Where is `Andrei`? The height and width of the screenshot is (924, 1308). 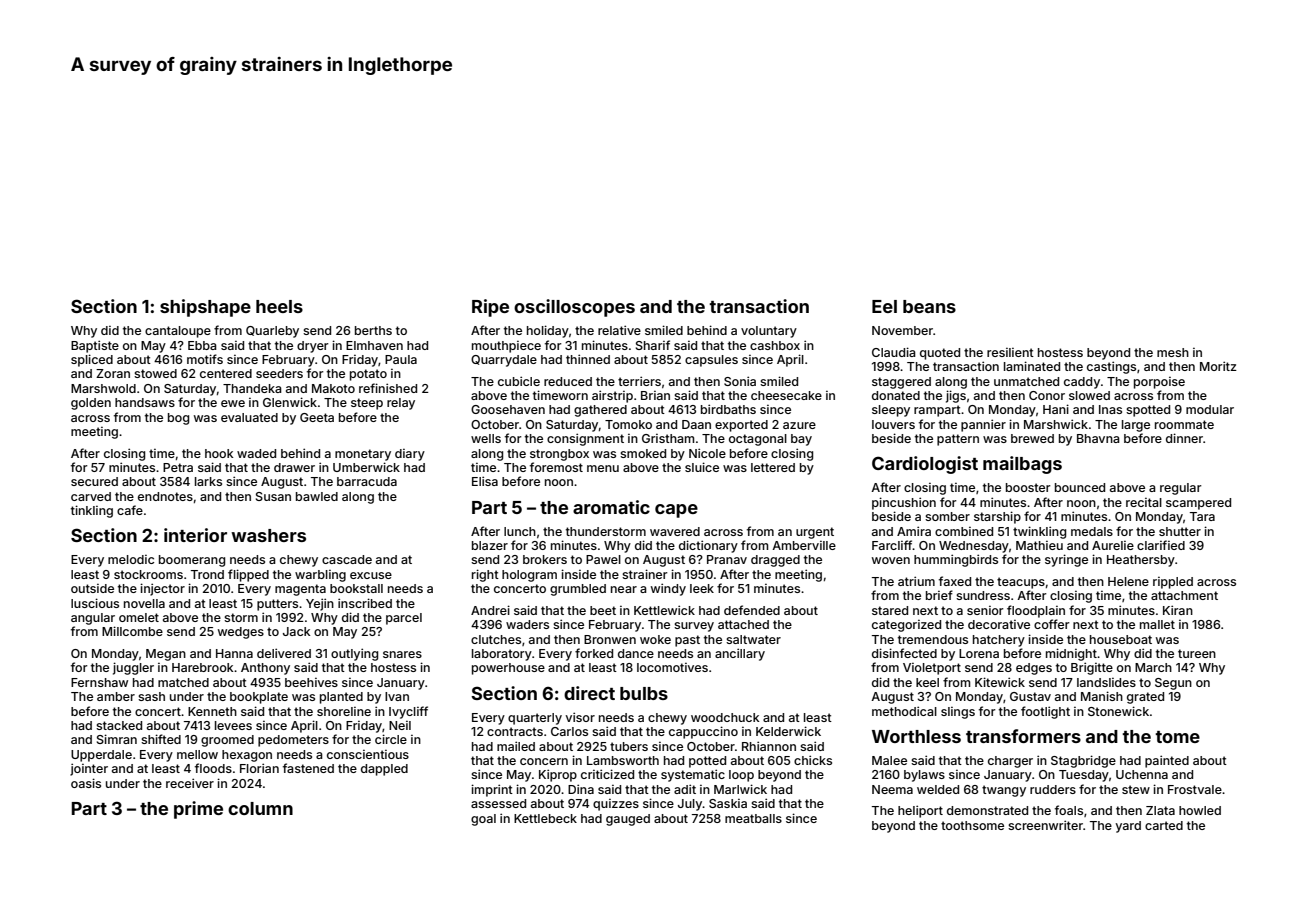 Andrei is located at coordinates (490, 610).
